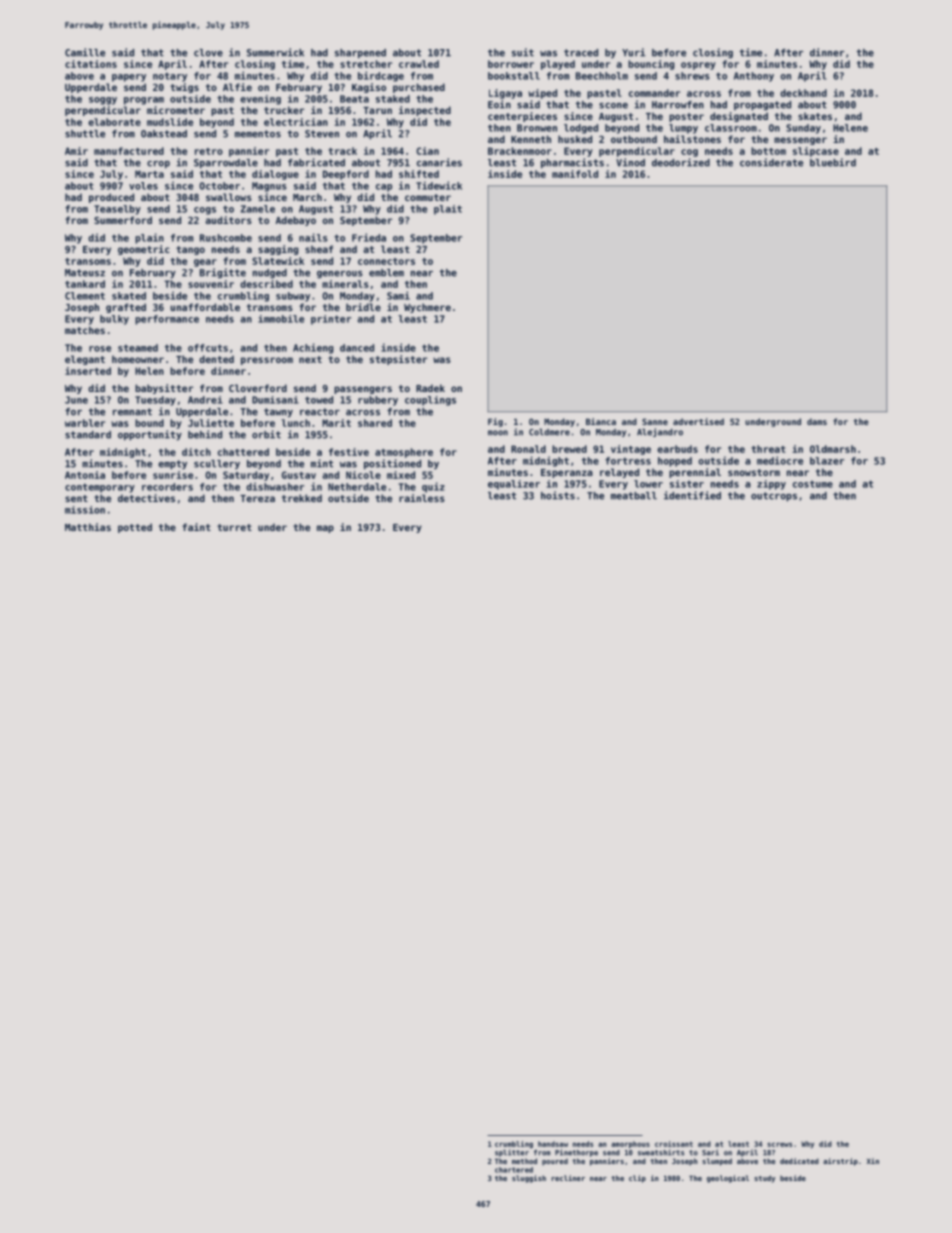 This image has height=1233, width=952. I want to click on Anthony, so click(754, 77).
